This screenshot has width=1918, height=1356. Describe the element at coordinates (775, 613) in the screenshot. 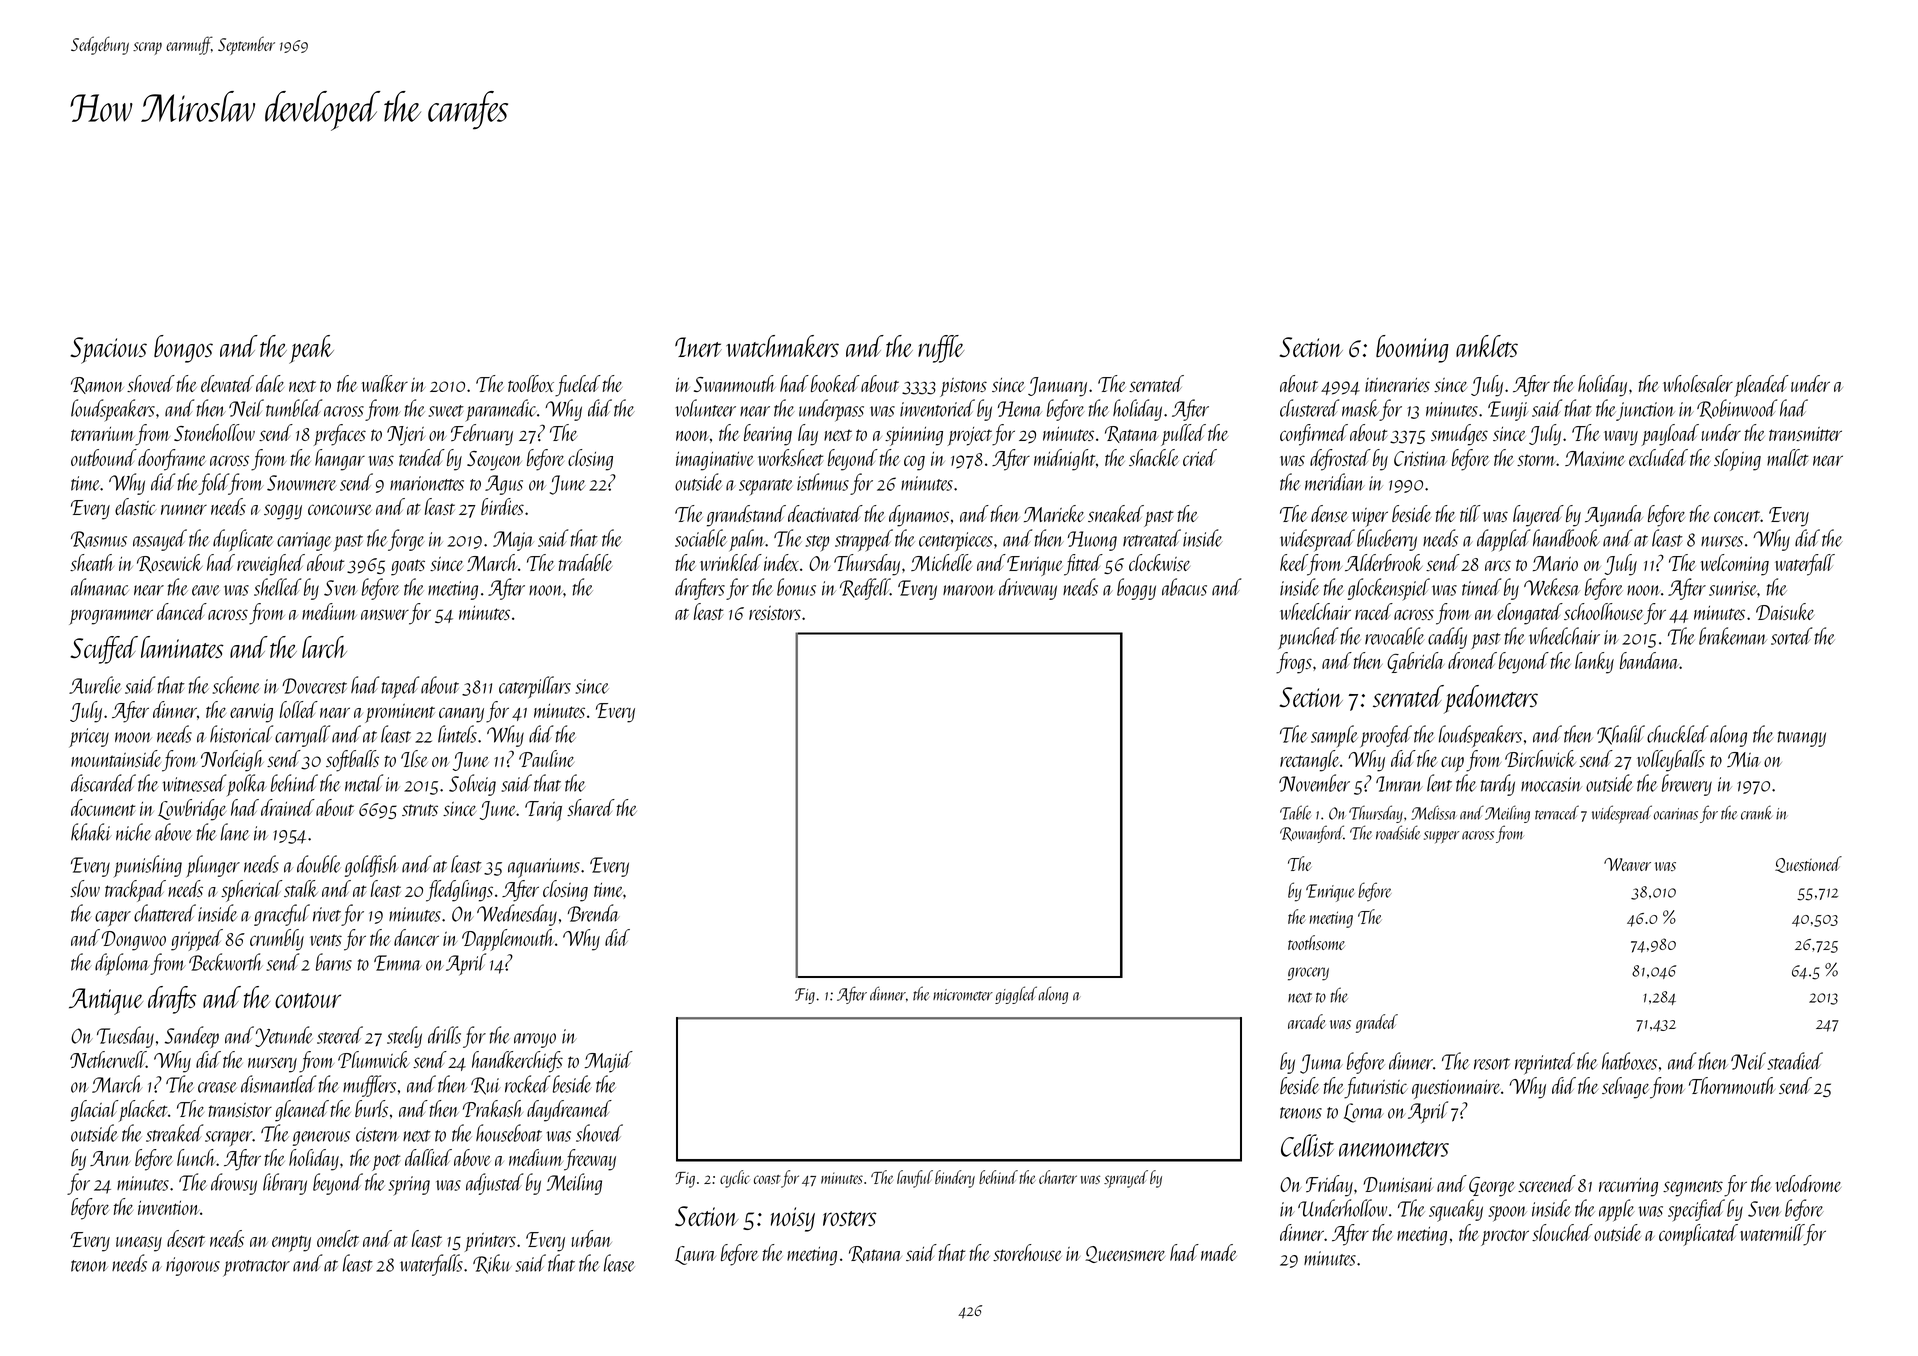

I see `resistors` at that location.
